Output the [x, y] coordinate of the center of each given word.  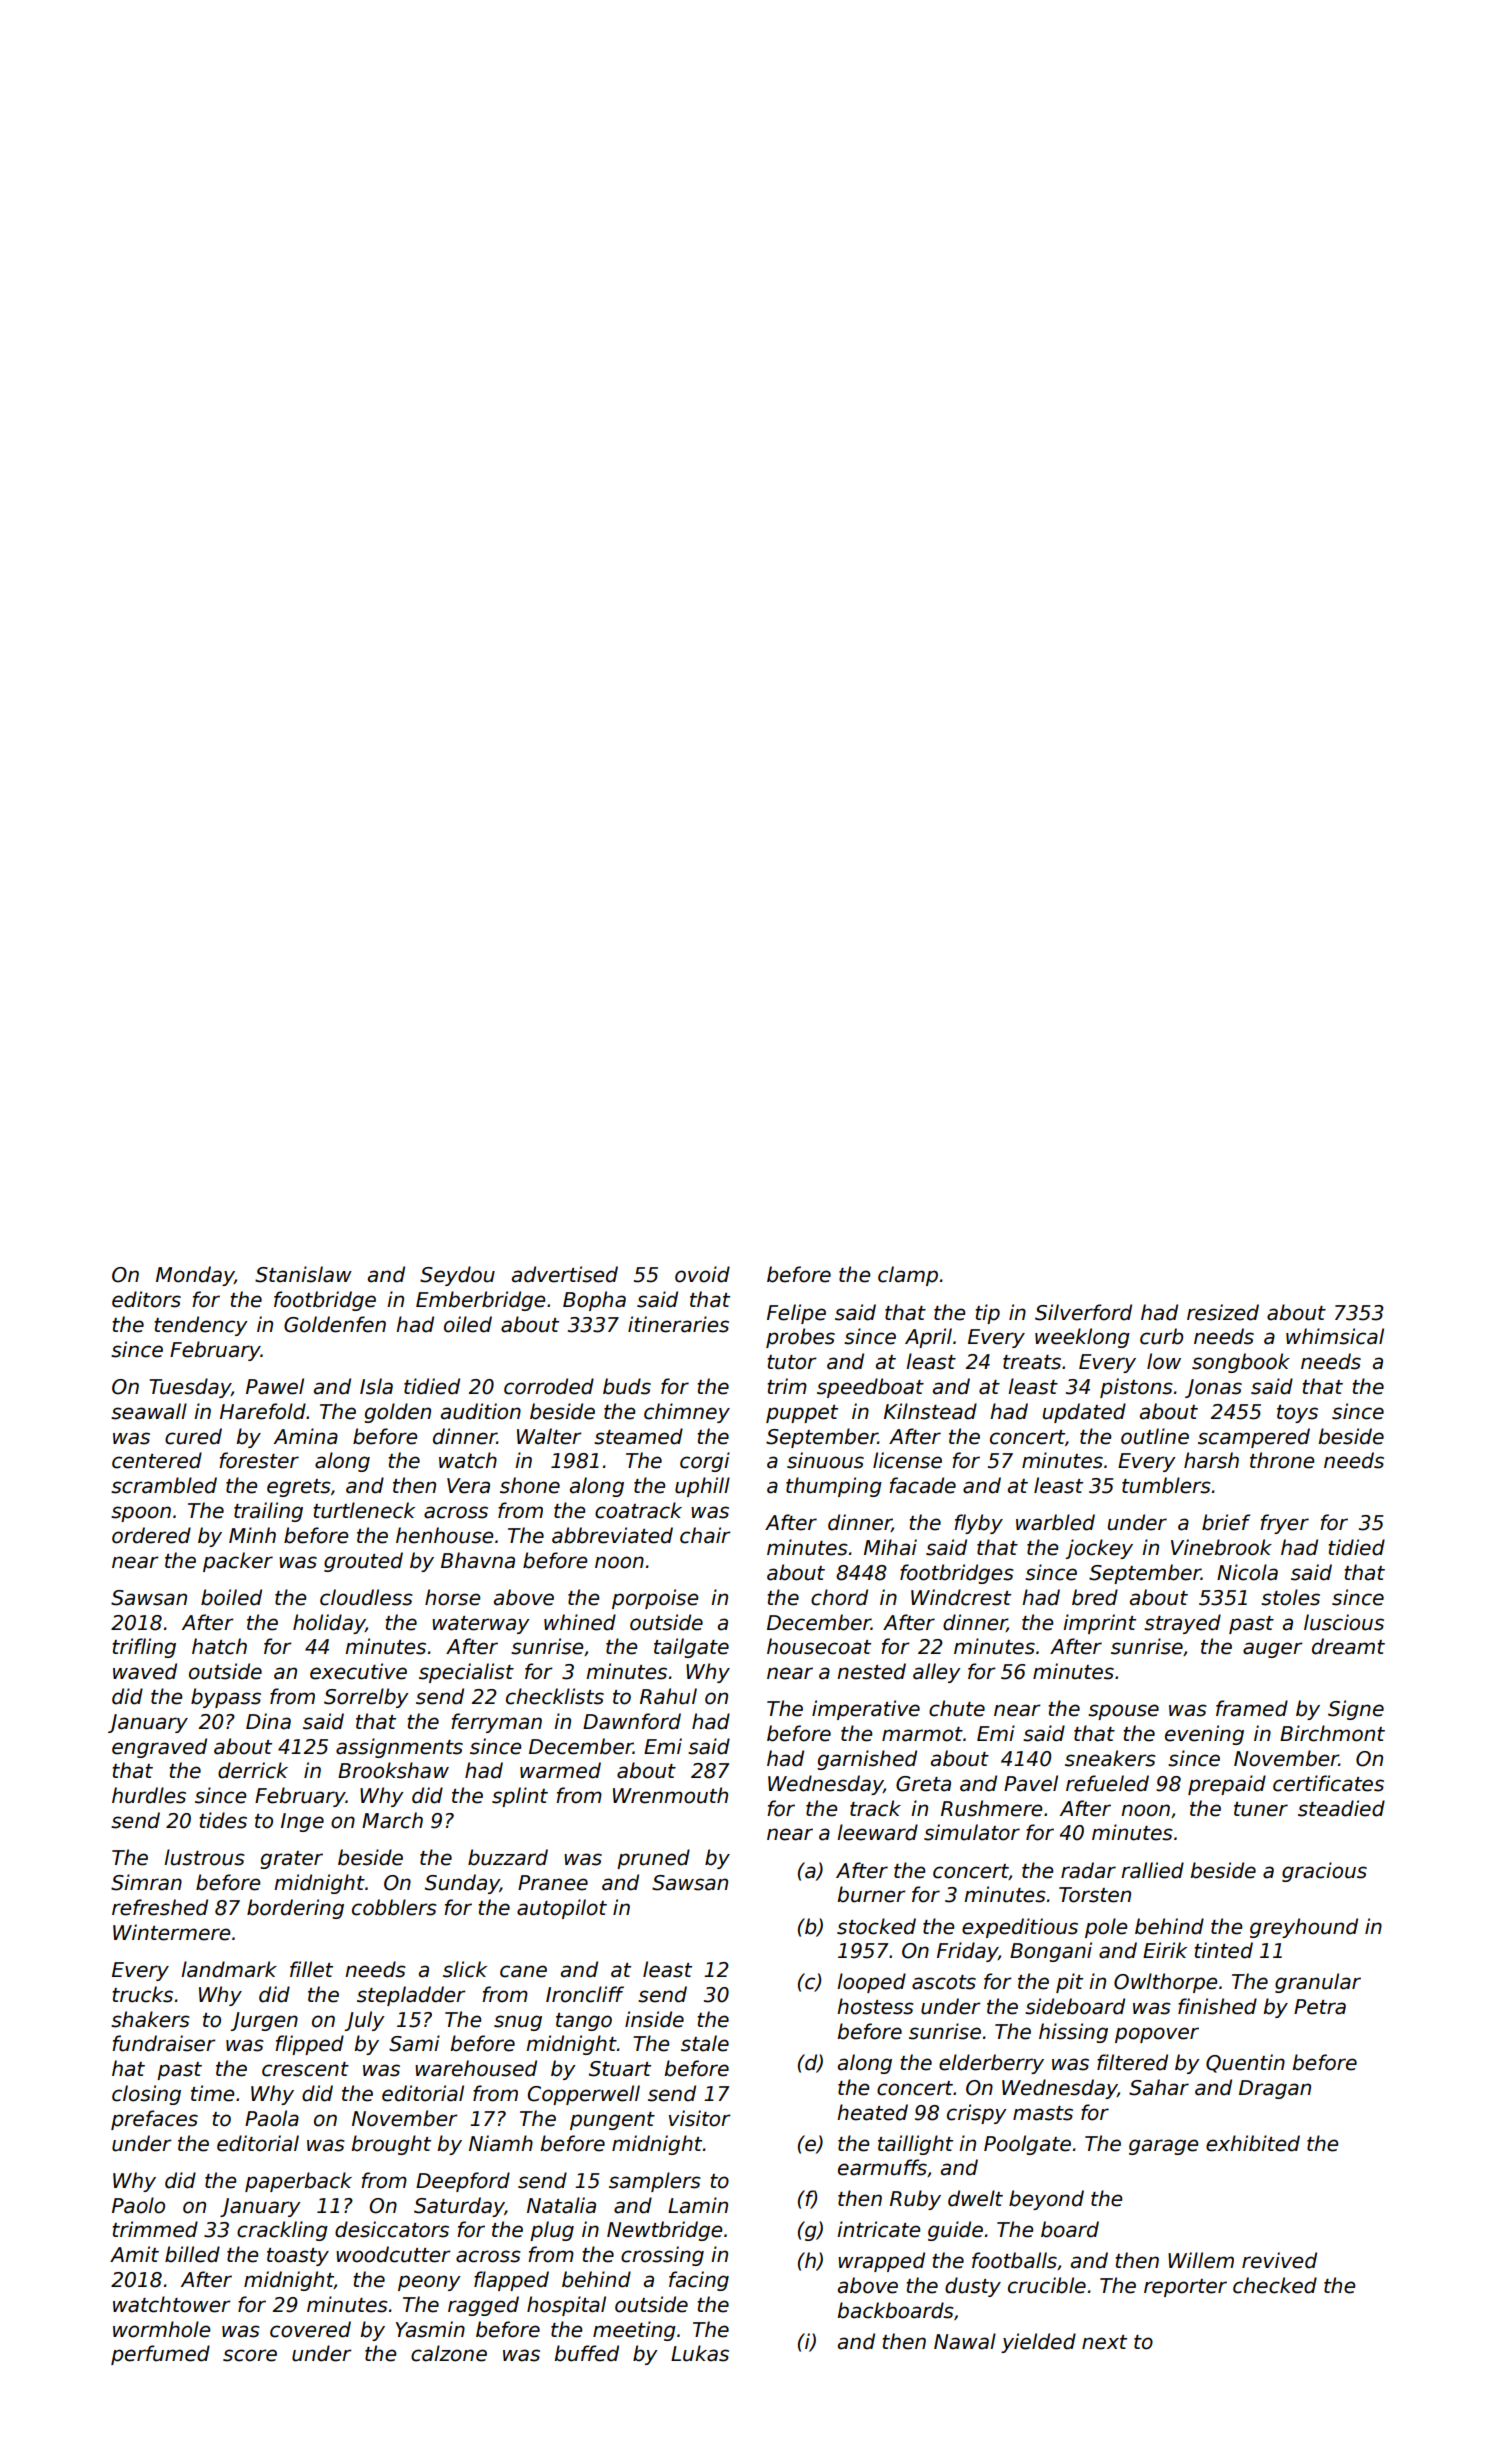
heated [872, 2112]
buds [627, 1386]
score [250, 2355]
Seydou [457, 1276]
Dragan [1275, 2089]
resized [1223, 1312]
